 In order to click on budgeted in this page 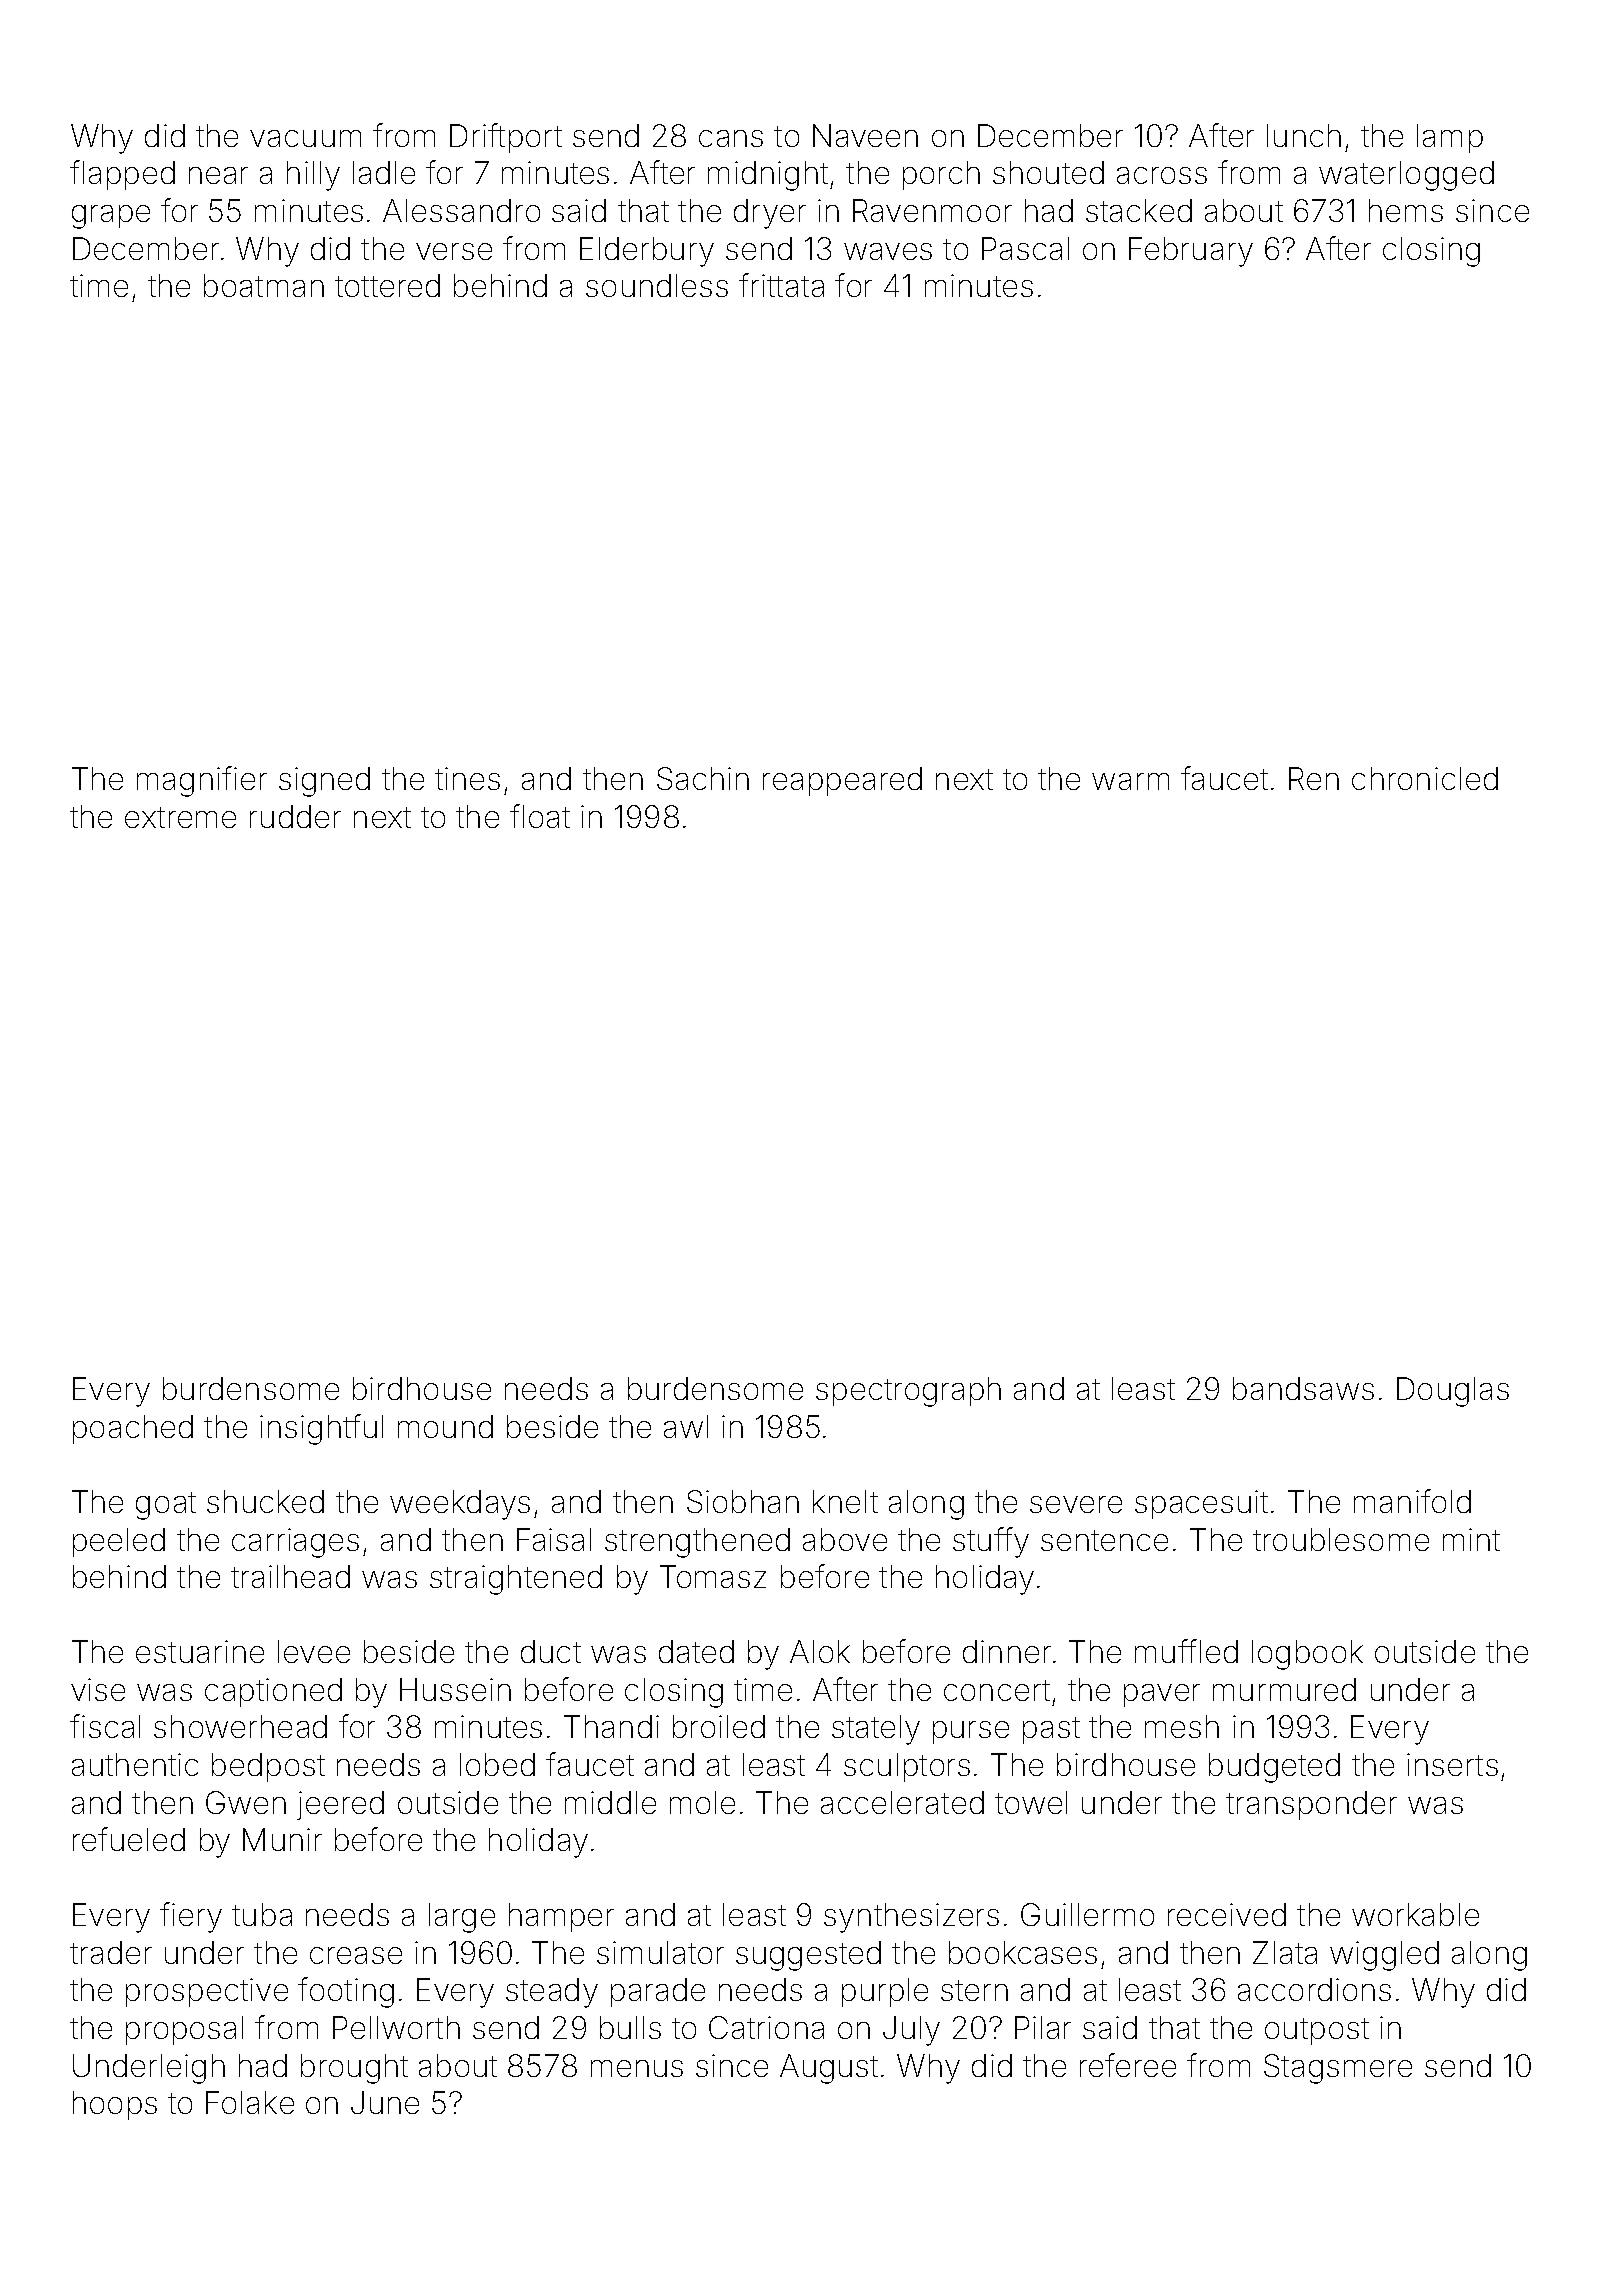, I will do `click(1274, 1768)`.
